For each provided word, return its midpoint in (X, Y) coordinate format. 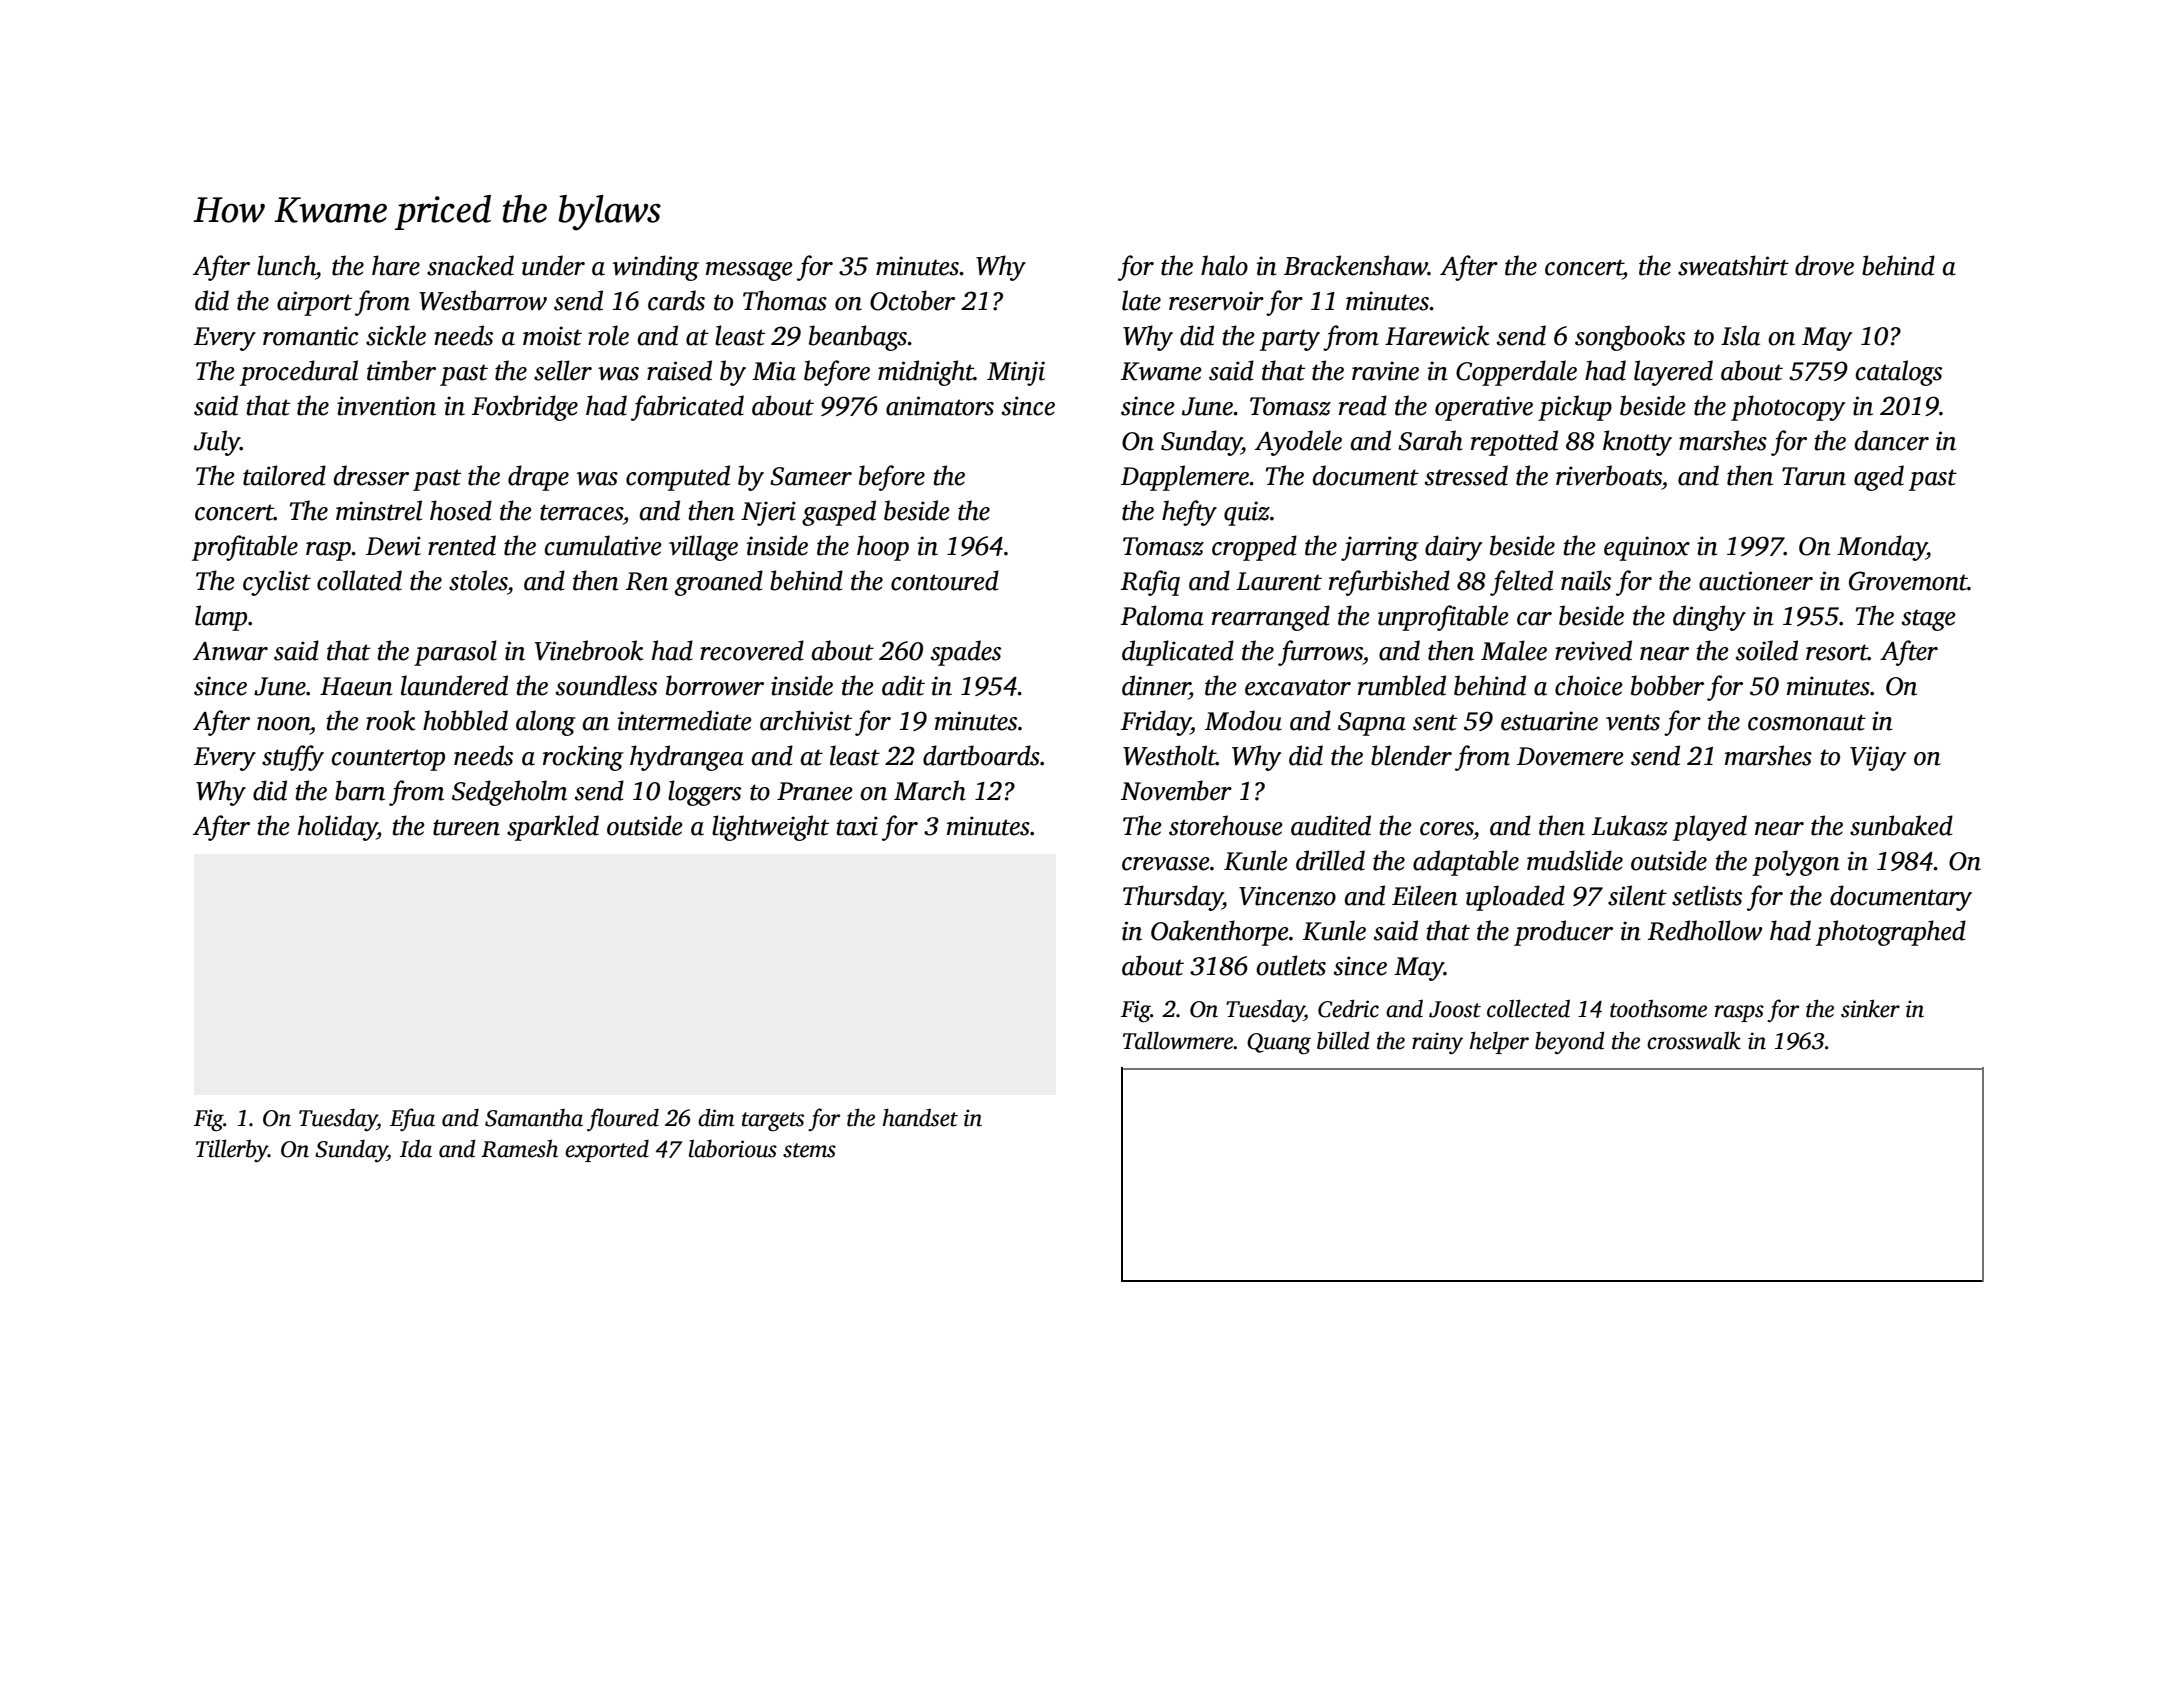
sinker (1870, 1008)
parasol (455, 653)
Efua (412, 1119)
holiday (337, 828)
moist (552, 336)
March (930, 790)
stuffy (293, 758)
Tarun (1814, 476)
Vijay (1878, 758)
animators (940, 406)
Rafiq (1150, 583)
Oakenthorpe (1220, 933)
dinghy (1709, 618)
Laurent (1279, 581)
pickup (1575, 408)
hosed (461, 510)
